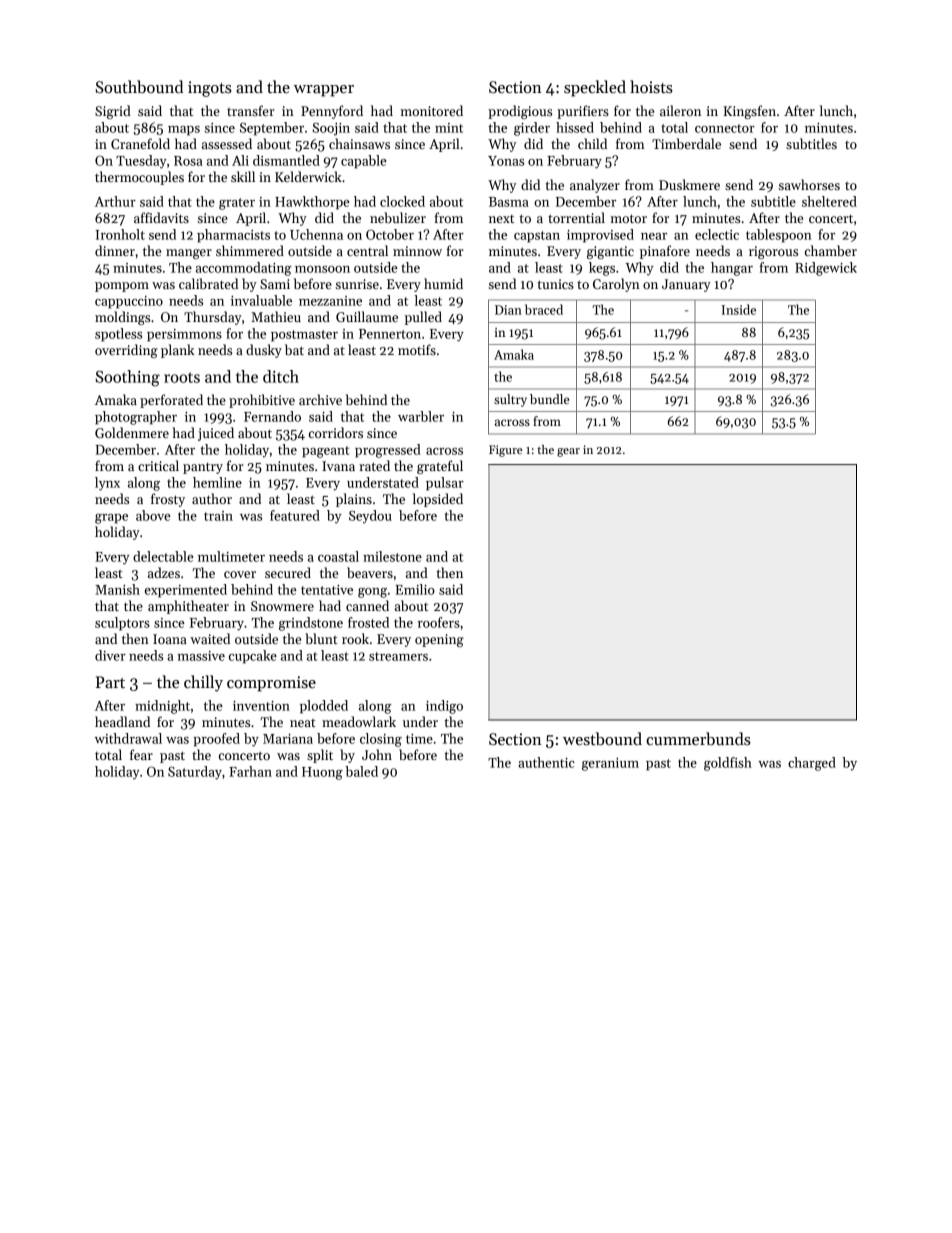  I want to click on sawhorses, so click(809, 184).
